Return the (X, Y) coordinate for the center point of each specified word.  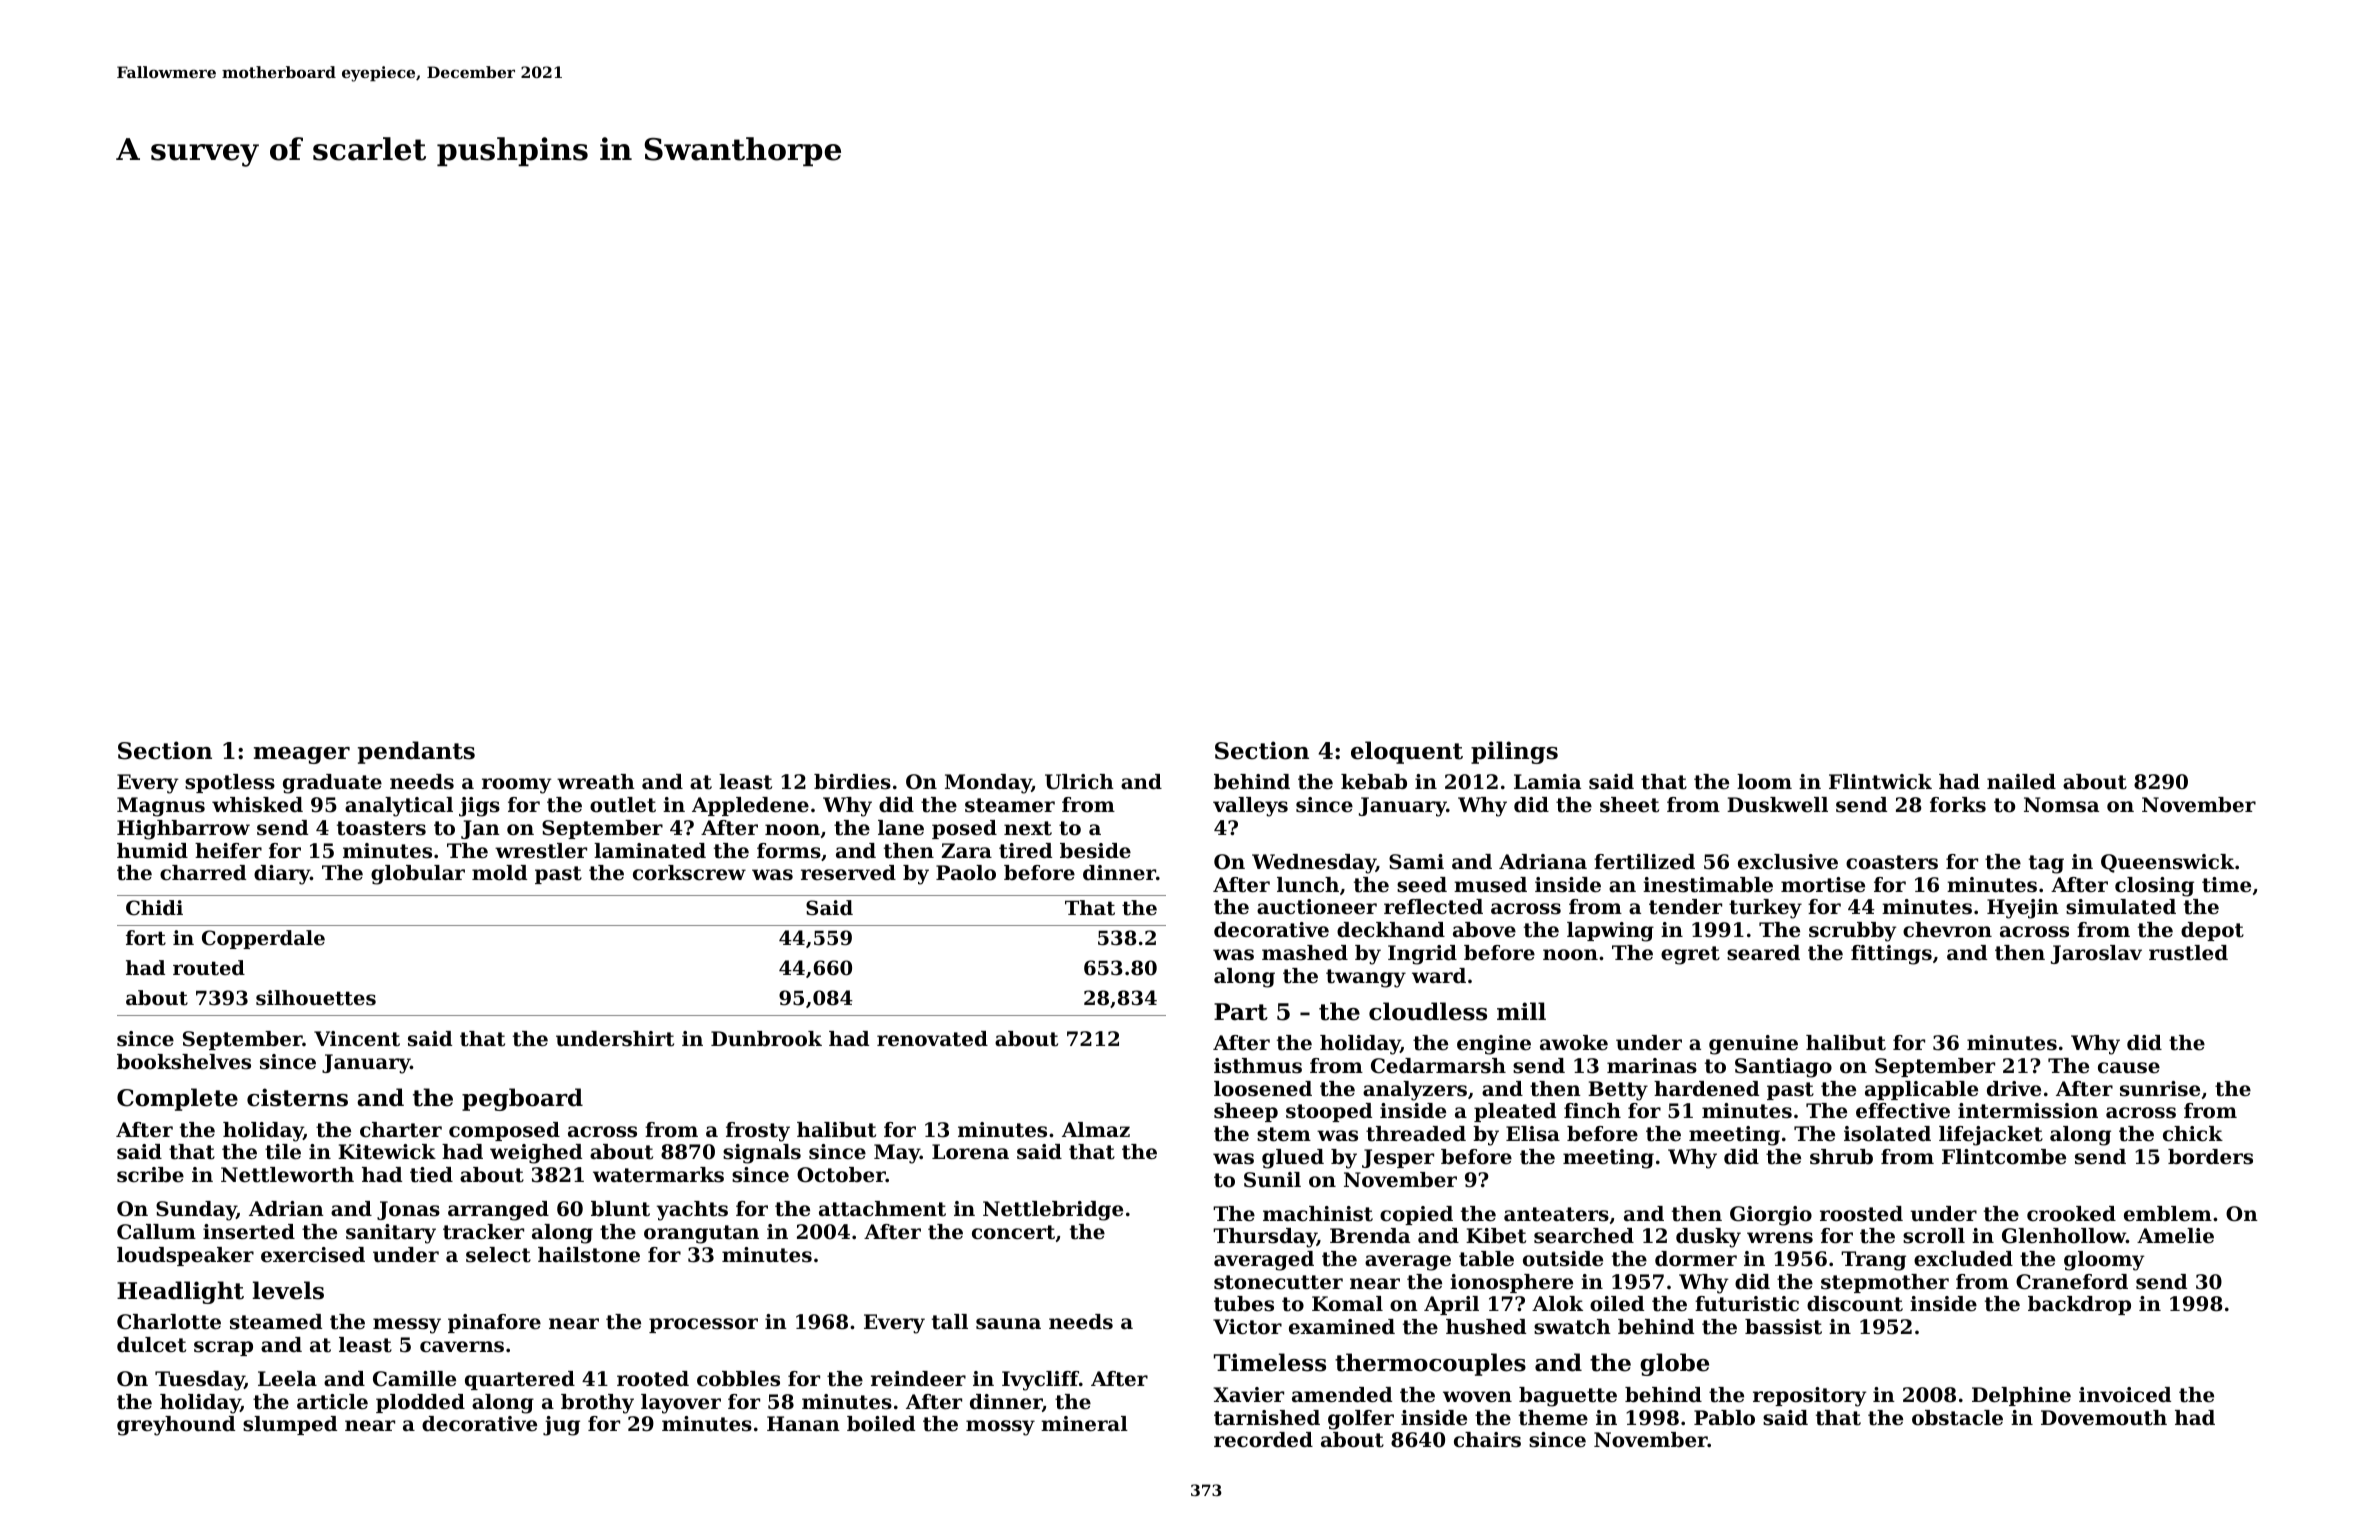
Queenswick (2167, 863)
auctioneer (1317, 907)
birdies (852, 782)
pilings (1514, 752)
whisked (257, 805)
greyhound (176, 1426)
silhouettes (316, 998)
